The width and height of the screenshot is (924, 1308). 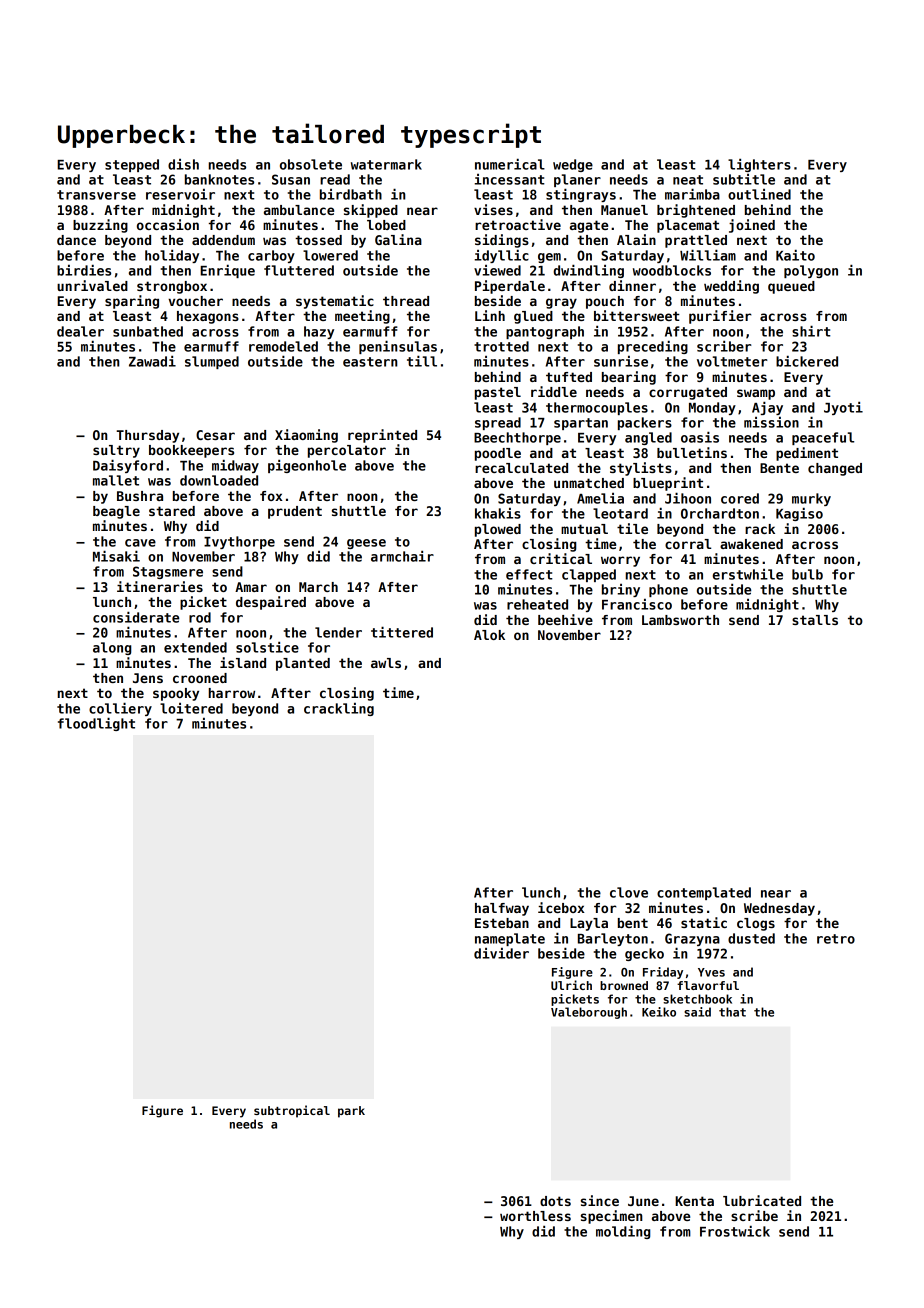 What do you see at coordinates (807, 574) in the screenshot?
I see `bulb` at bounding box center [807, 574].
